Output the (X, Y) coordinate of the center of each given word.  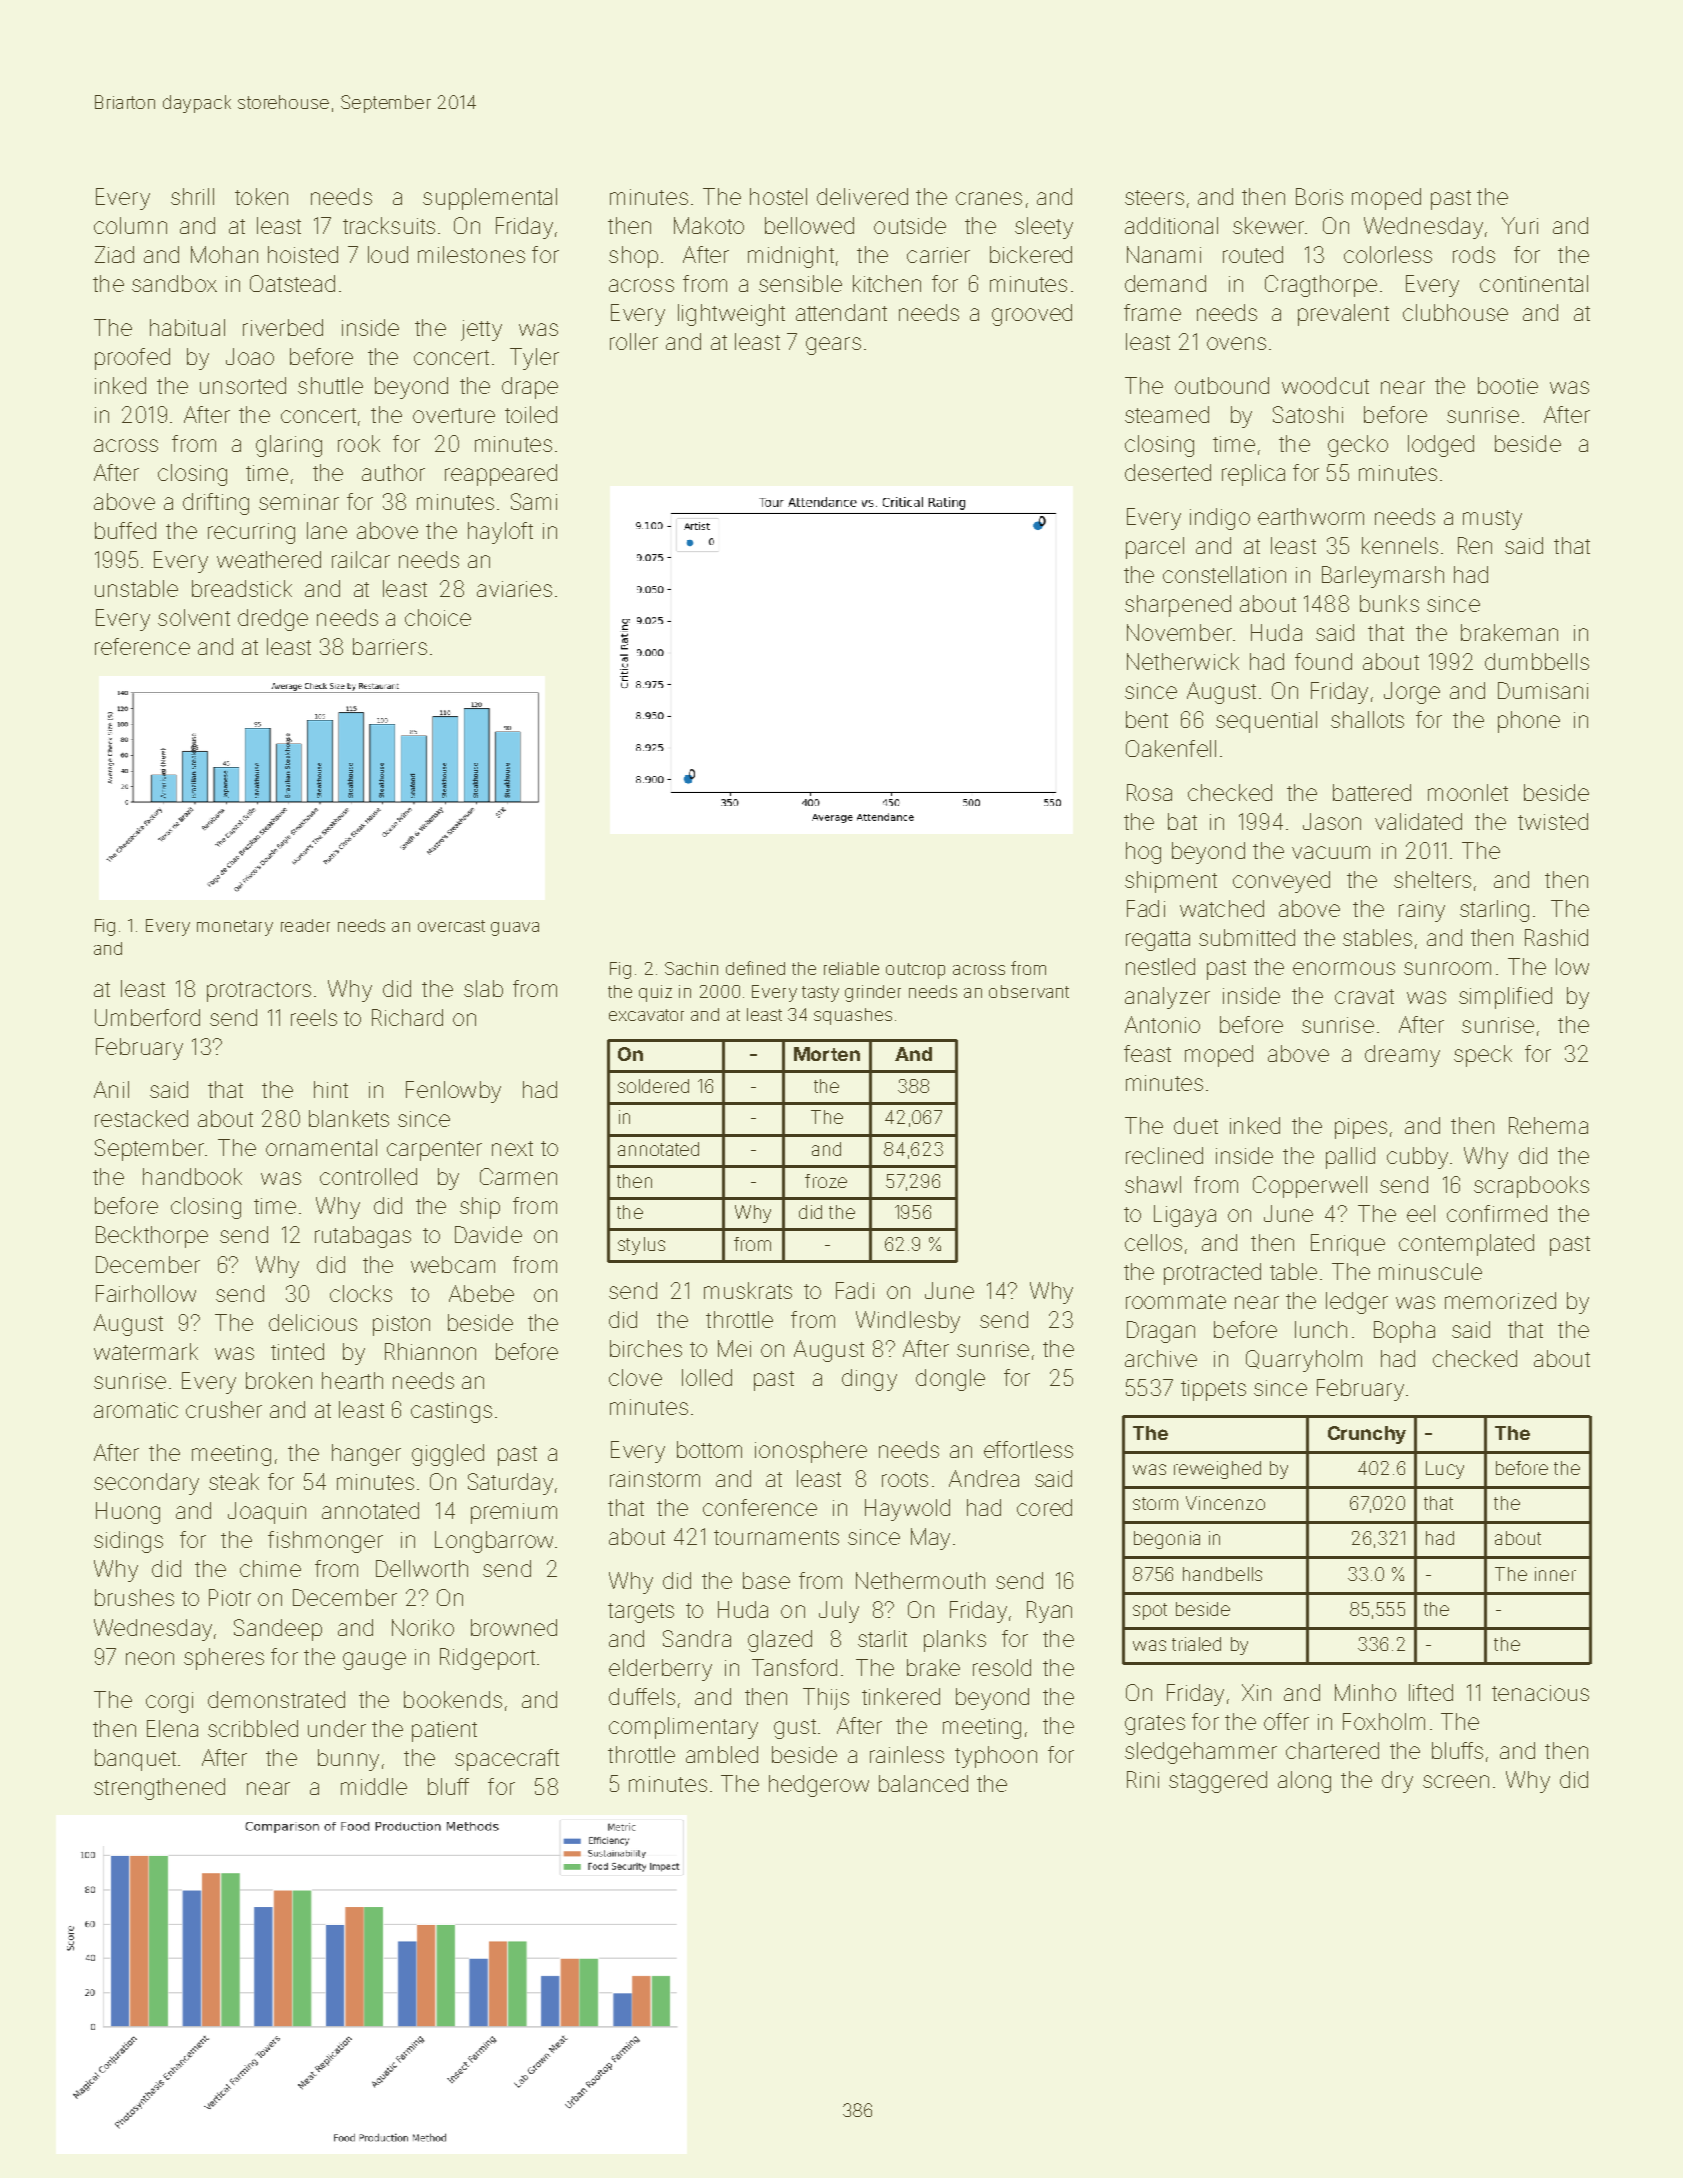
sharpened (1178, 606)
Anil (111, 1089)
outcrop (915, 971)
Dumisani (1543, 690)
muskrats (748, 1290)
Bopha (1404, 1332)
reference (142, 646)
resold (1002, 1667)
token (261, 196)
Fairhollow (146, 1293)
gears (833, 346)
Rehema (1548, 1125)
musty (1492, 520)
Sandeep (278, 1630)
